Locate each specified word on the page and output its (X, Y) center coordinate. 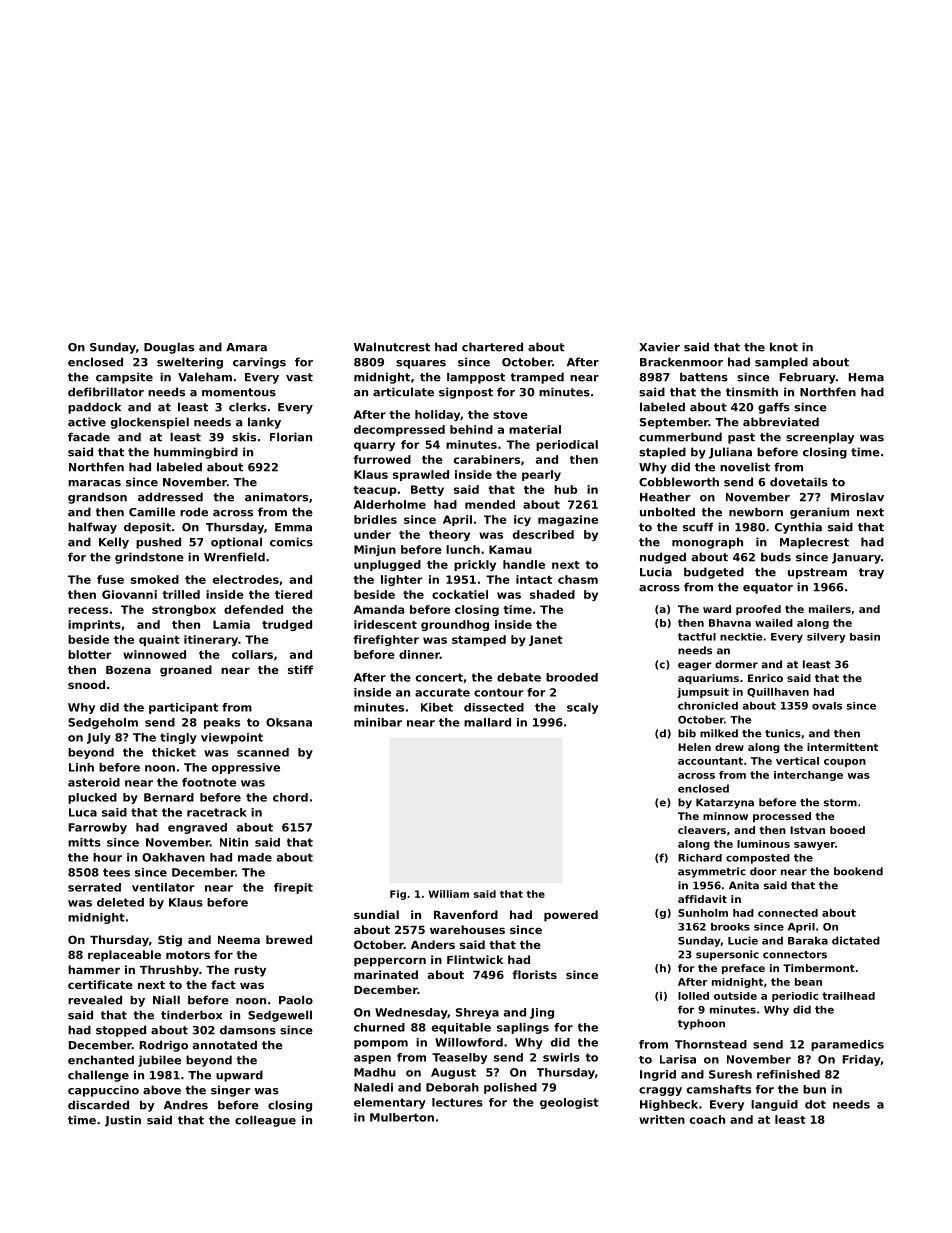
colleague (265, 1121)
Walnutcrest (392, 347)
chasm (578, 579)
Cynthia (798, 528)
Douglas (169, 348)
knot (784, 347)
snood (86, 684)
